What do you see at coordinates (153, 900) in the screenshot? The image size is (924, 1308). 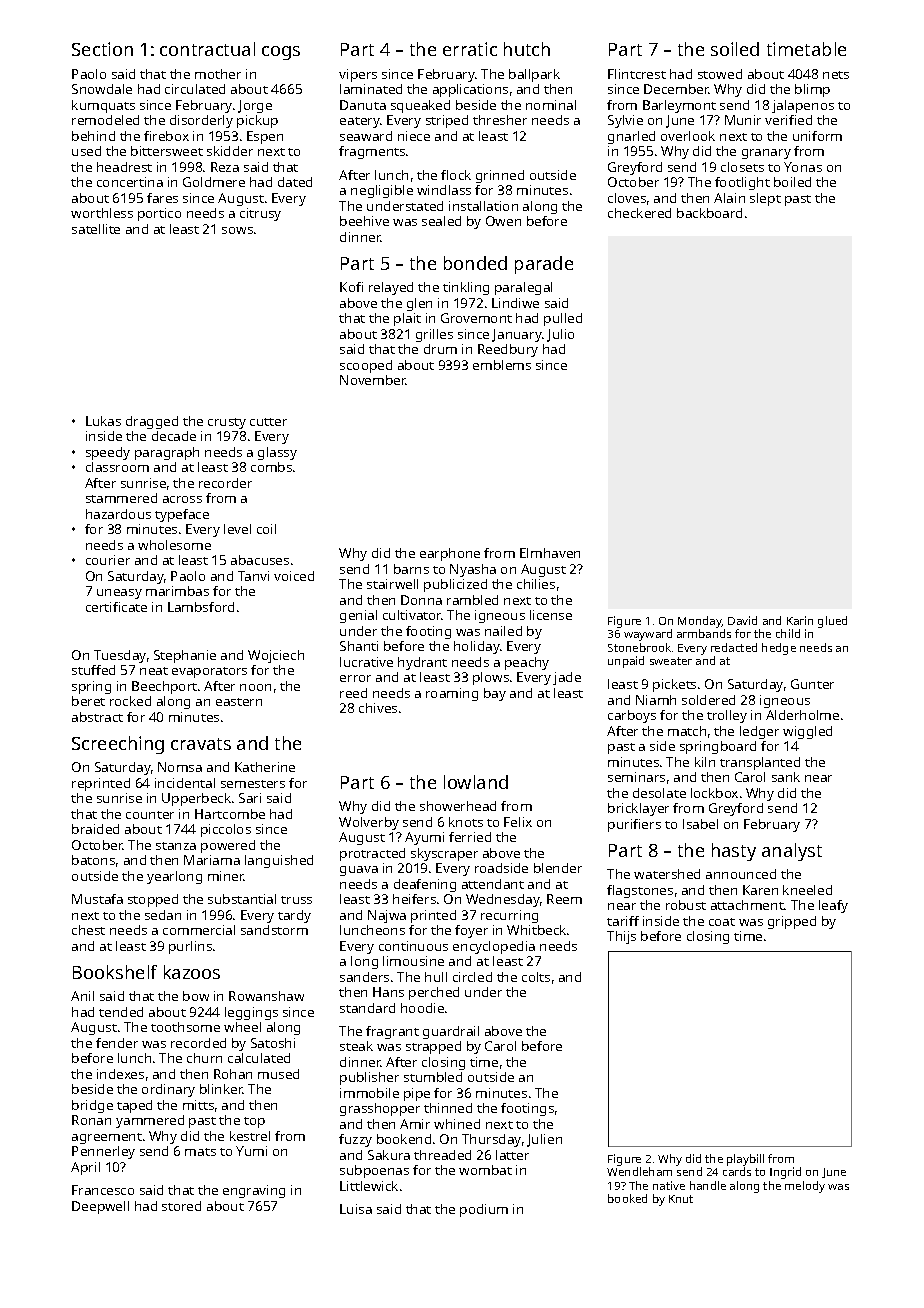 I see `stopped` at bounding box center [153, 900].
